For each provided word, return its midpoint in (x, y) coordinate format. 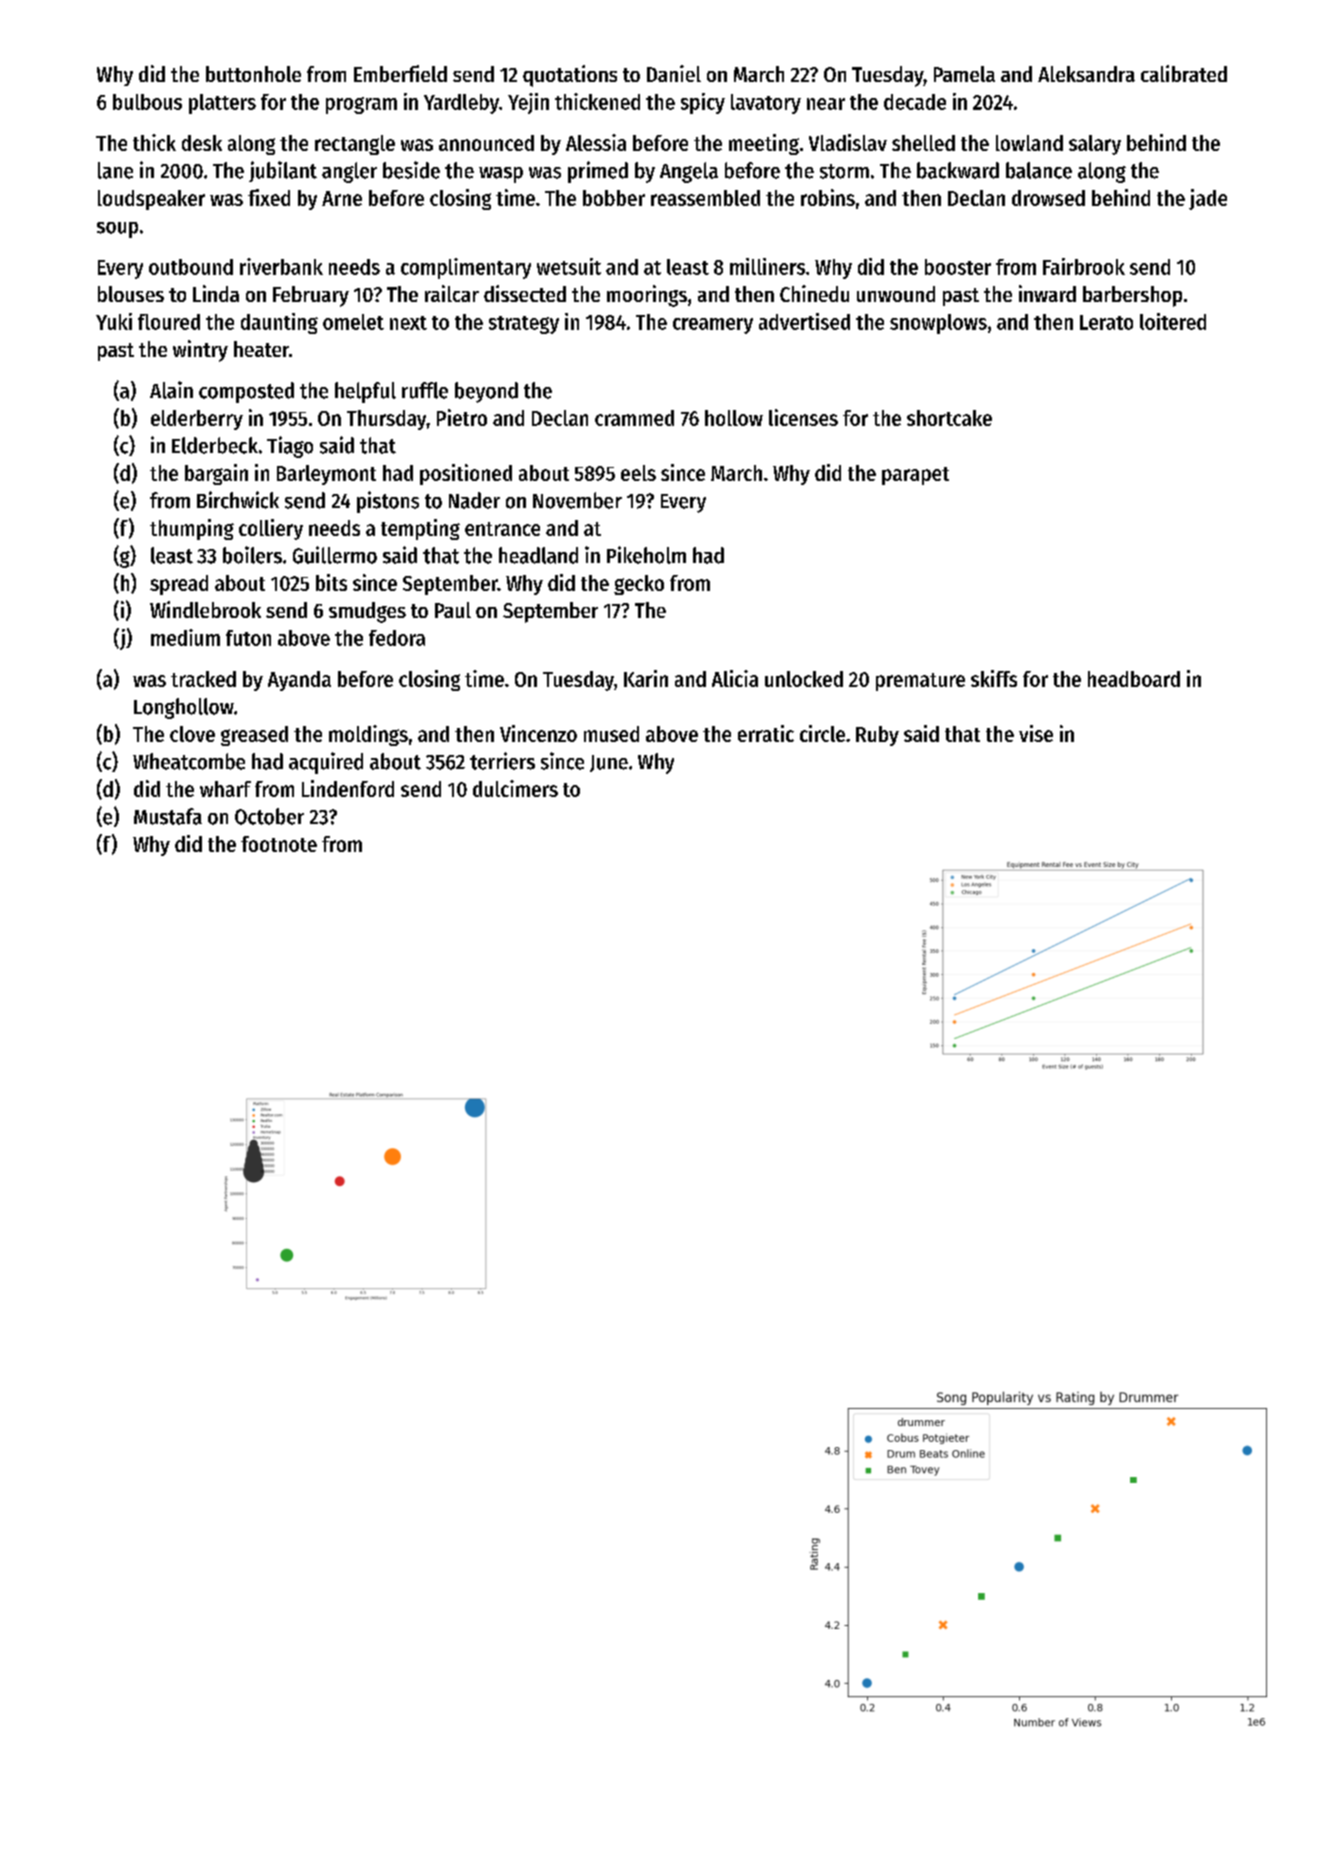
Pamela (964, 74)
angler (349, 172)
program (361, 105)
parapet (915, 476)
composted (246, 392)
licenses (803, 417)
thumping (192, 529)
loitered (1173, 321)
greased (254, 736)
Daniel (674, 73)
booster (958, 267)
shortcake (949, 418)
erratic (766, 733)
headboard (1134, 679)
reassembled (705, 198)
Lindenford (348, 788)
